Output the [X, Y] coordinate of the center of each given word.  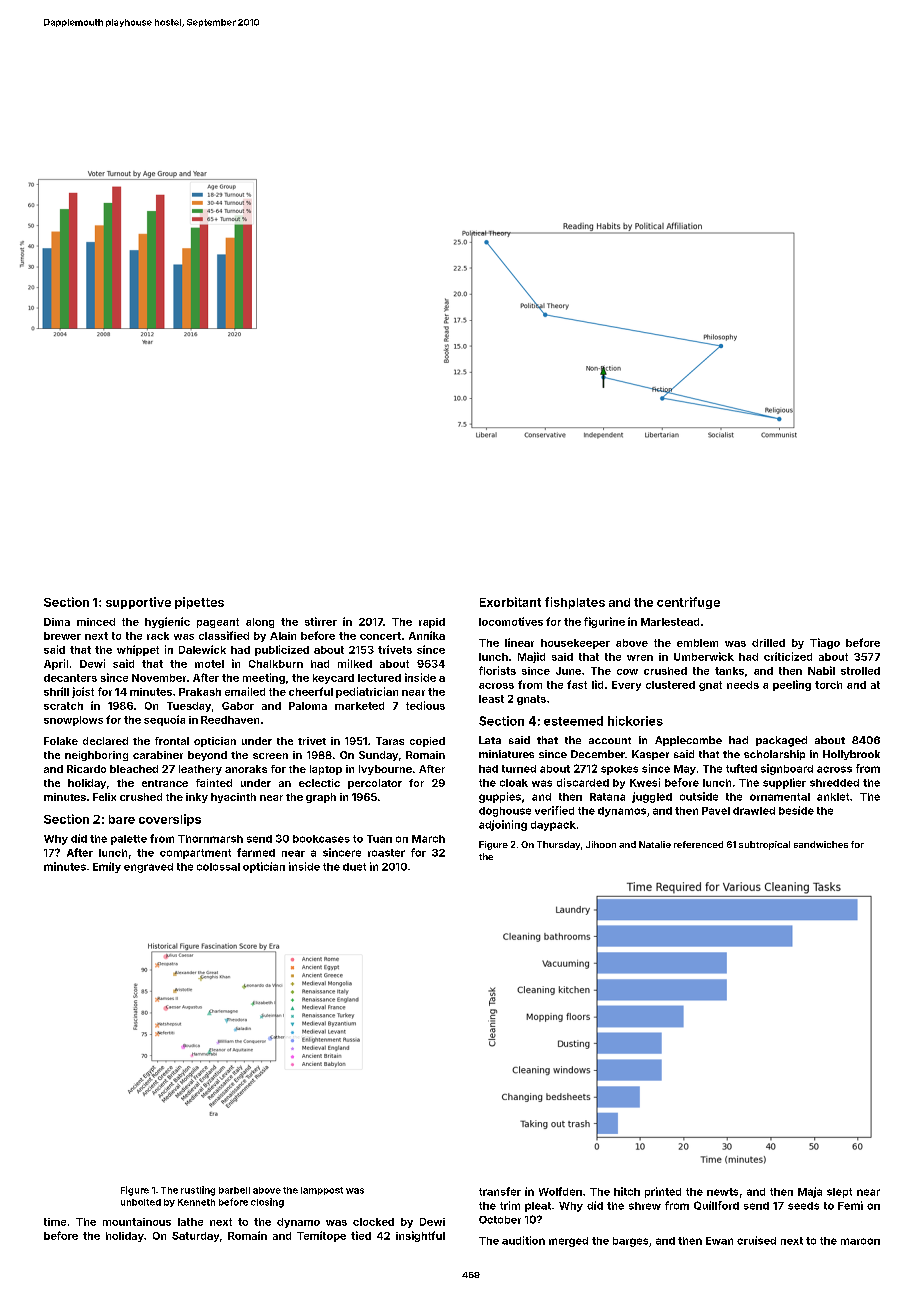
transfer [500, 1191]
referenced [698, 844]
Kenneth [196, 1202]
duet [354, 867]
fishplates [575, 603]
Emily [107, 867]
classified [224, 635]
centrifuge [688, 603]
